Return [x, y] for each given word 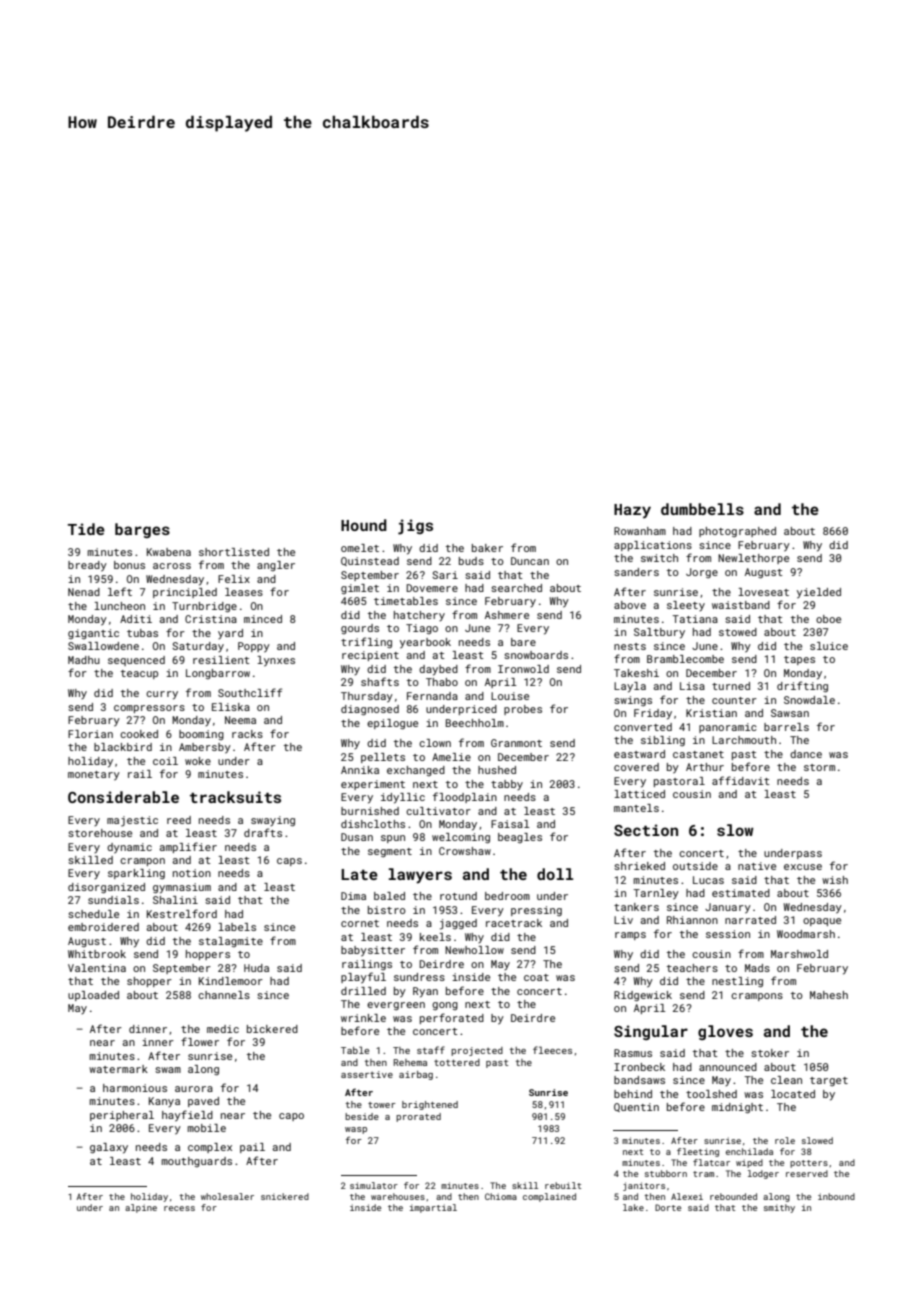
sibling [663, 741]
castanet [698, 754]
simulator [374, 1185]
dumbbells [702, 509]
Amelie [451, 757]
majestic [132, 821]
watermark [118, 1069]
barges [142, 530]
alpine [141, 1208]
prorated [418, 1117]
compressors [149, 709]
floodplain [465, 797]
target [829, 1081]
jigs [415, 527]
